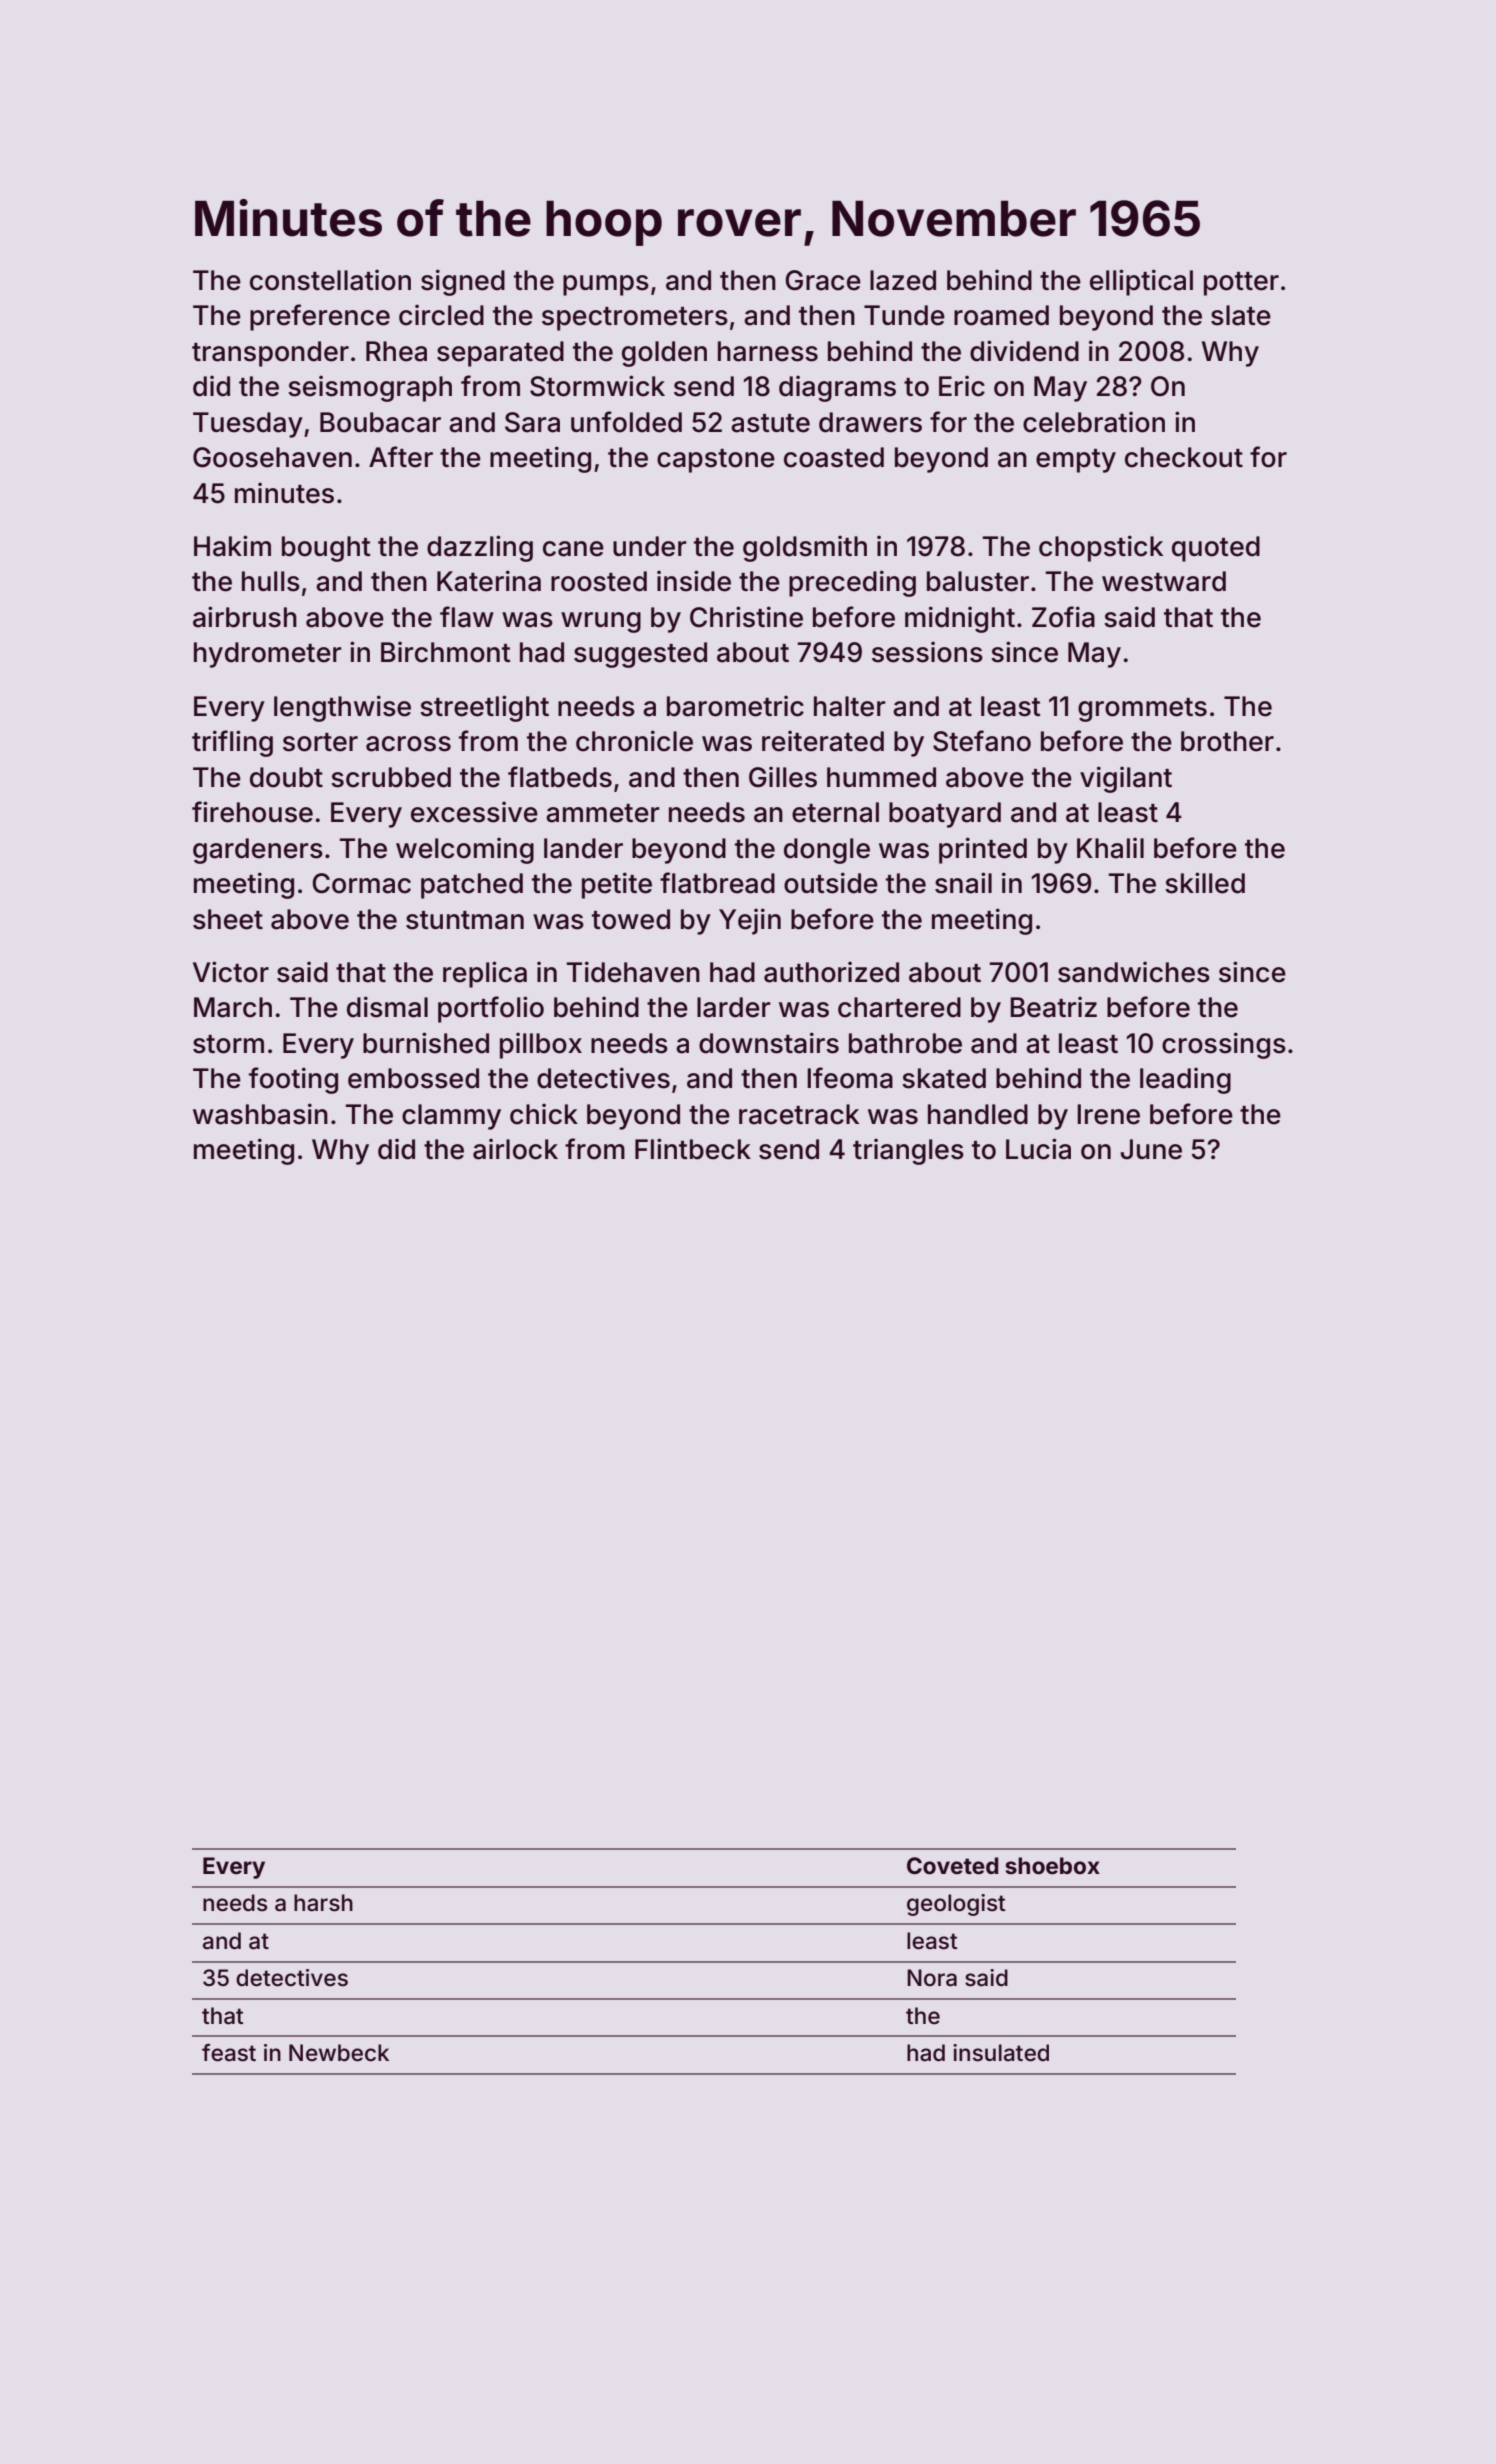  I want to click on quoted, so click(1216, 549).
